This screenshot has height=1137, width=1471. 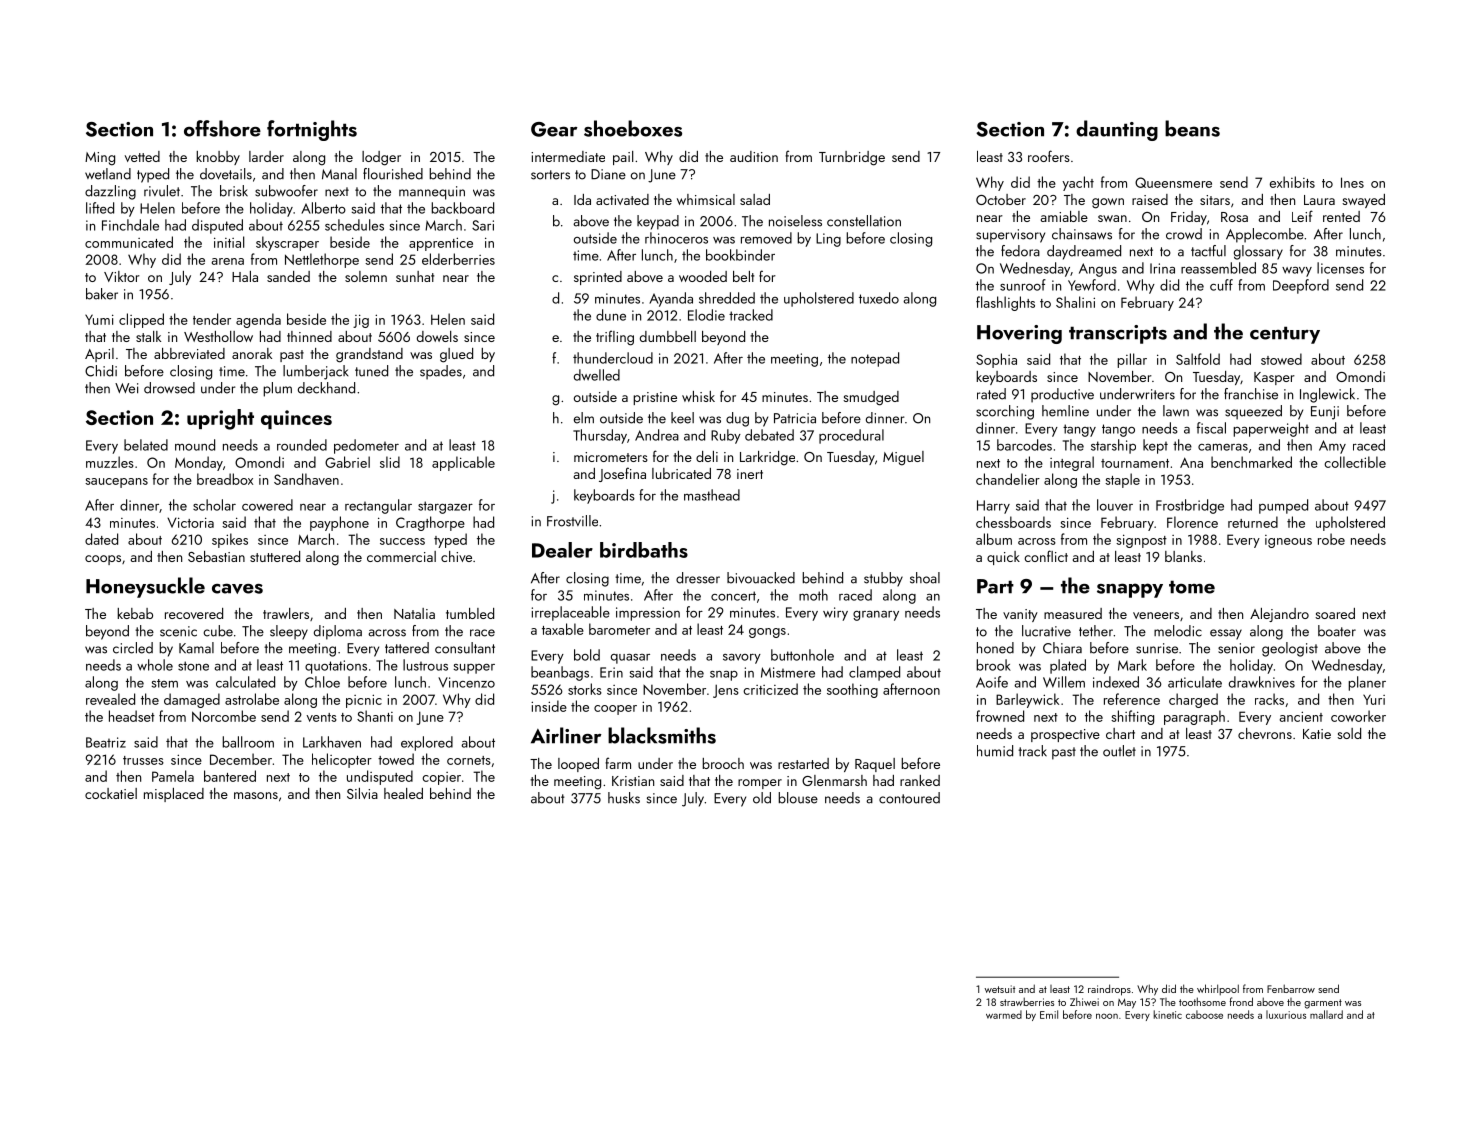 What do you see at coordinates (321, 717) in the screenshot?
I see `vents` at bounding box center [321, 717].
